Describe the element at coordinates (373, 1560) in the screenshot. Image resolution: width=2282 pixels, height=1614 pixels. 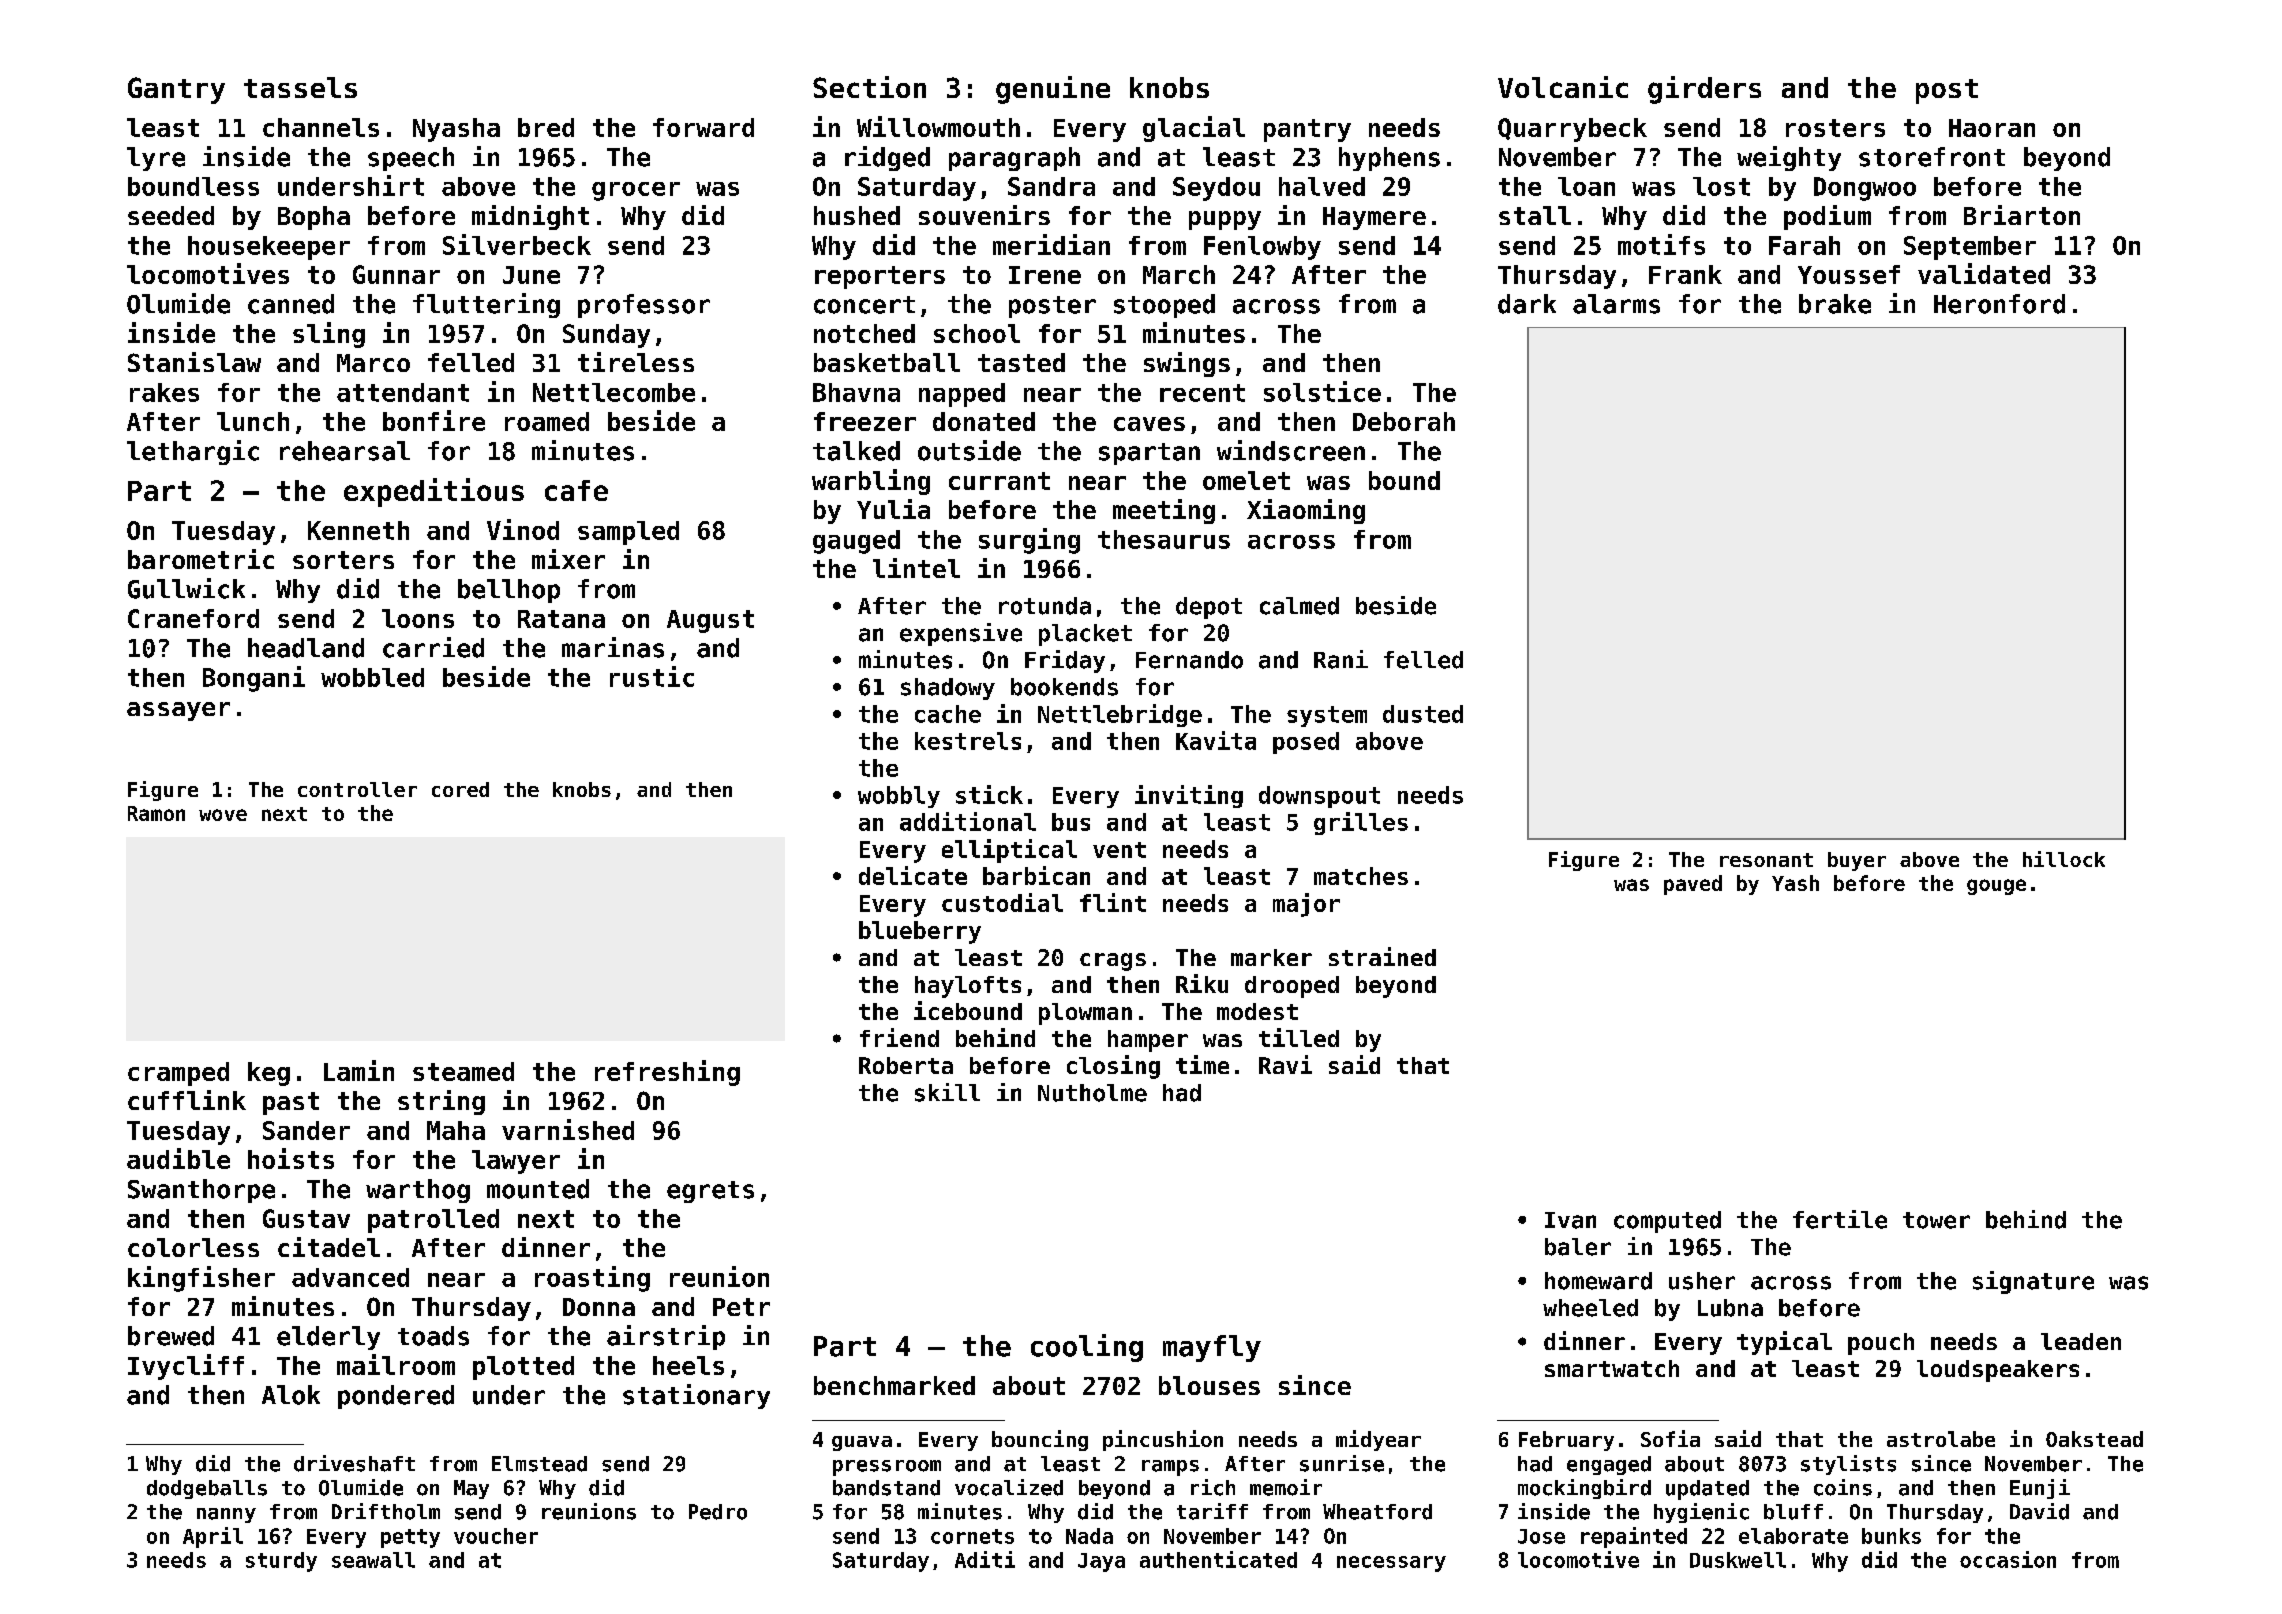
I see `seawall` at that location.
